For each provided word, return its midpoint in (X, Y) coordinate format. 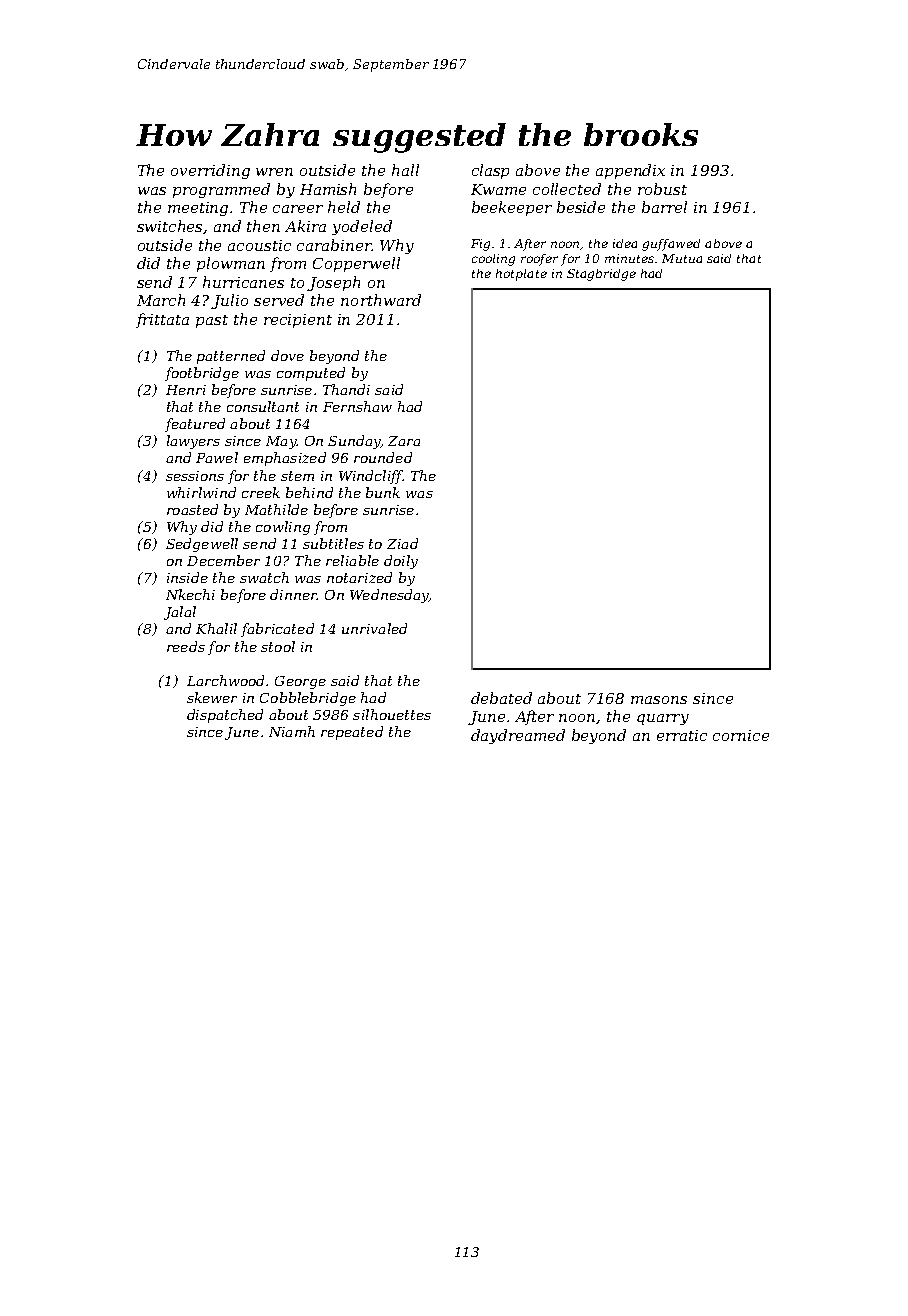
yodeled (362, 227)
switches (170, 227)
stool (278, 646)
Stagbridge (601, 275)
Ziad (402, 543)
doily (401, 562)
